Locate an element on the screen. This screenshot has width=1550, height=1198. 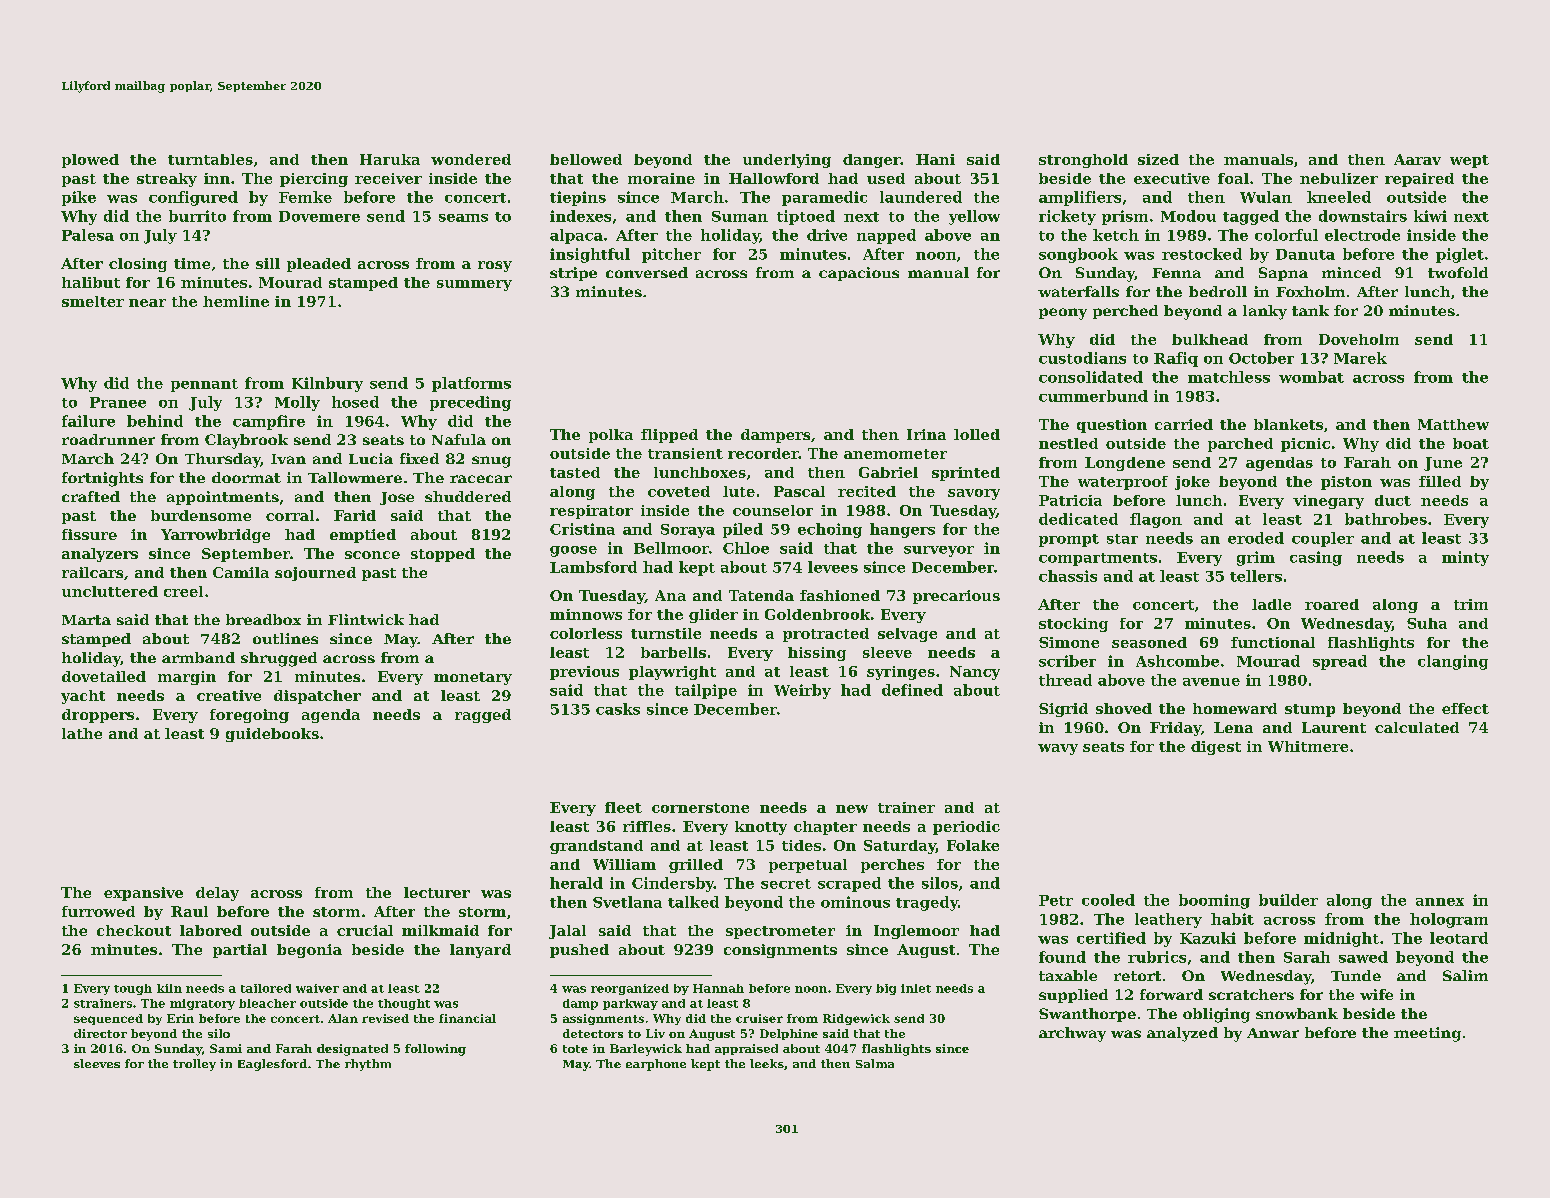
Irina is located at coordinates (926, 434).
